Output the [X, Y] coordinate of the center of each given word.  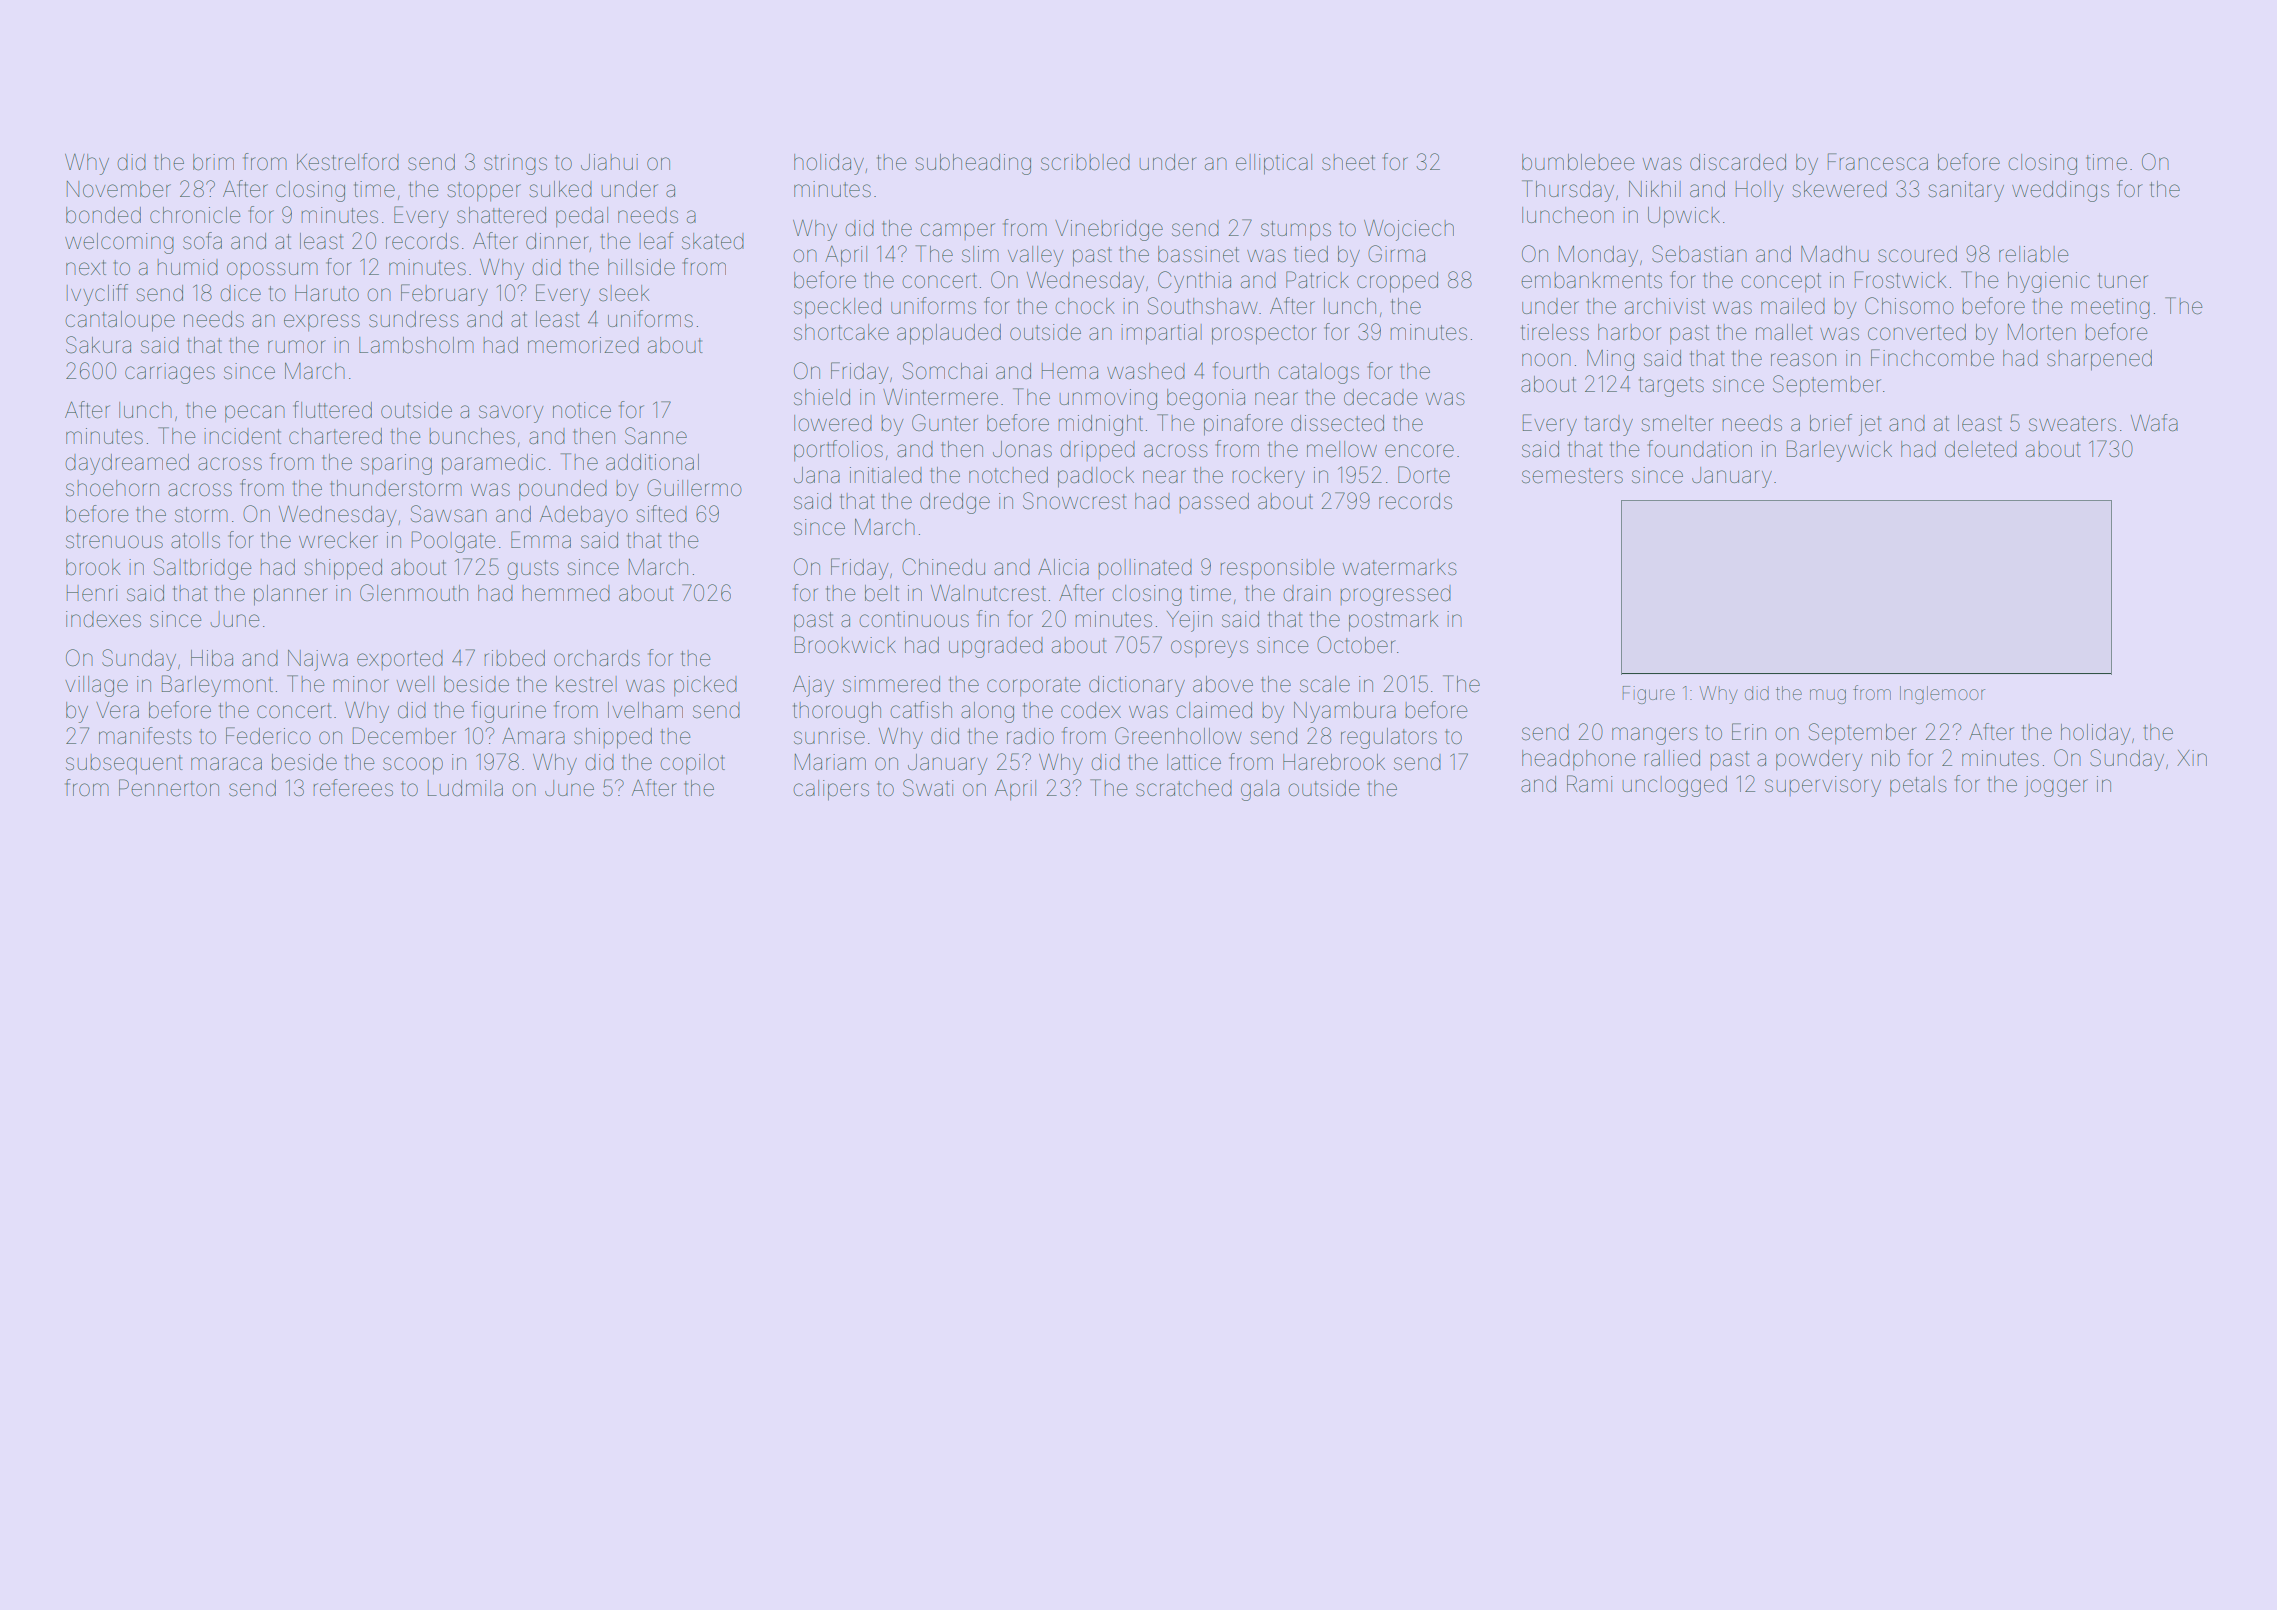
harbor [1629, 332]
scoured [1917, 254]
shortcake [841, 332]
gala [1260, 790]
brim [213, 162]
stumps [1296, 230]
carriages [170, 373]
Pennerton [169, 788]
